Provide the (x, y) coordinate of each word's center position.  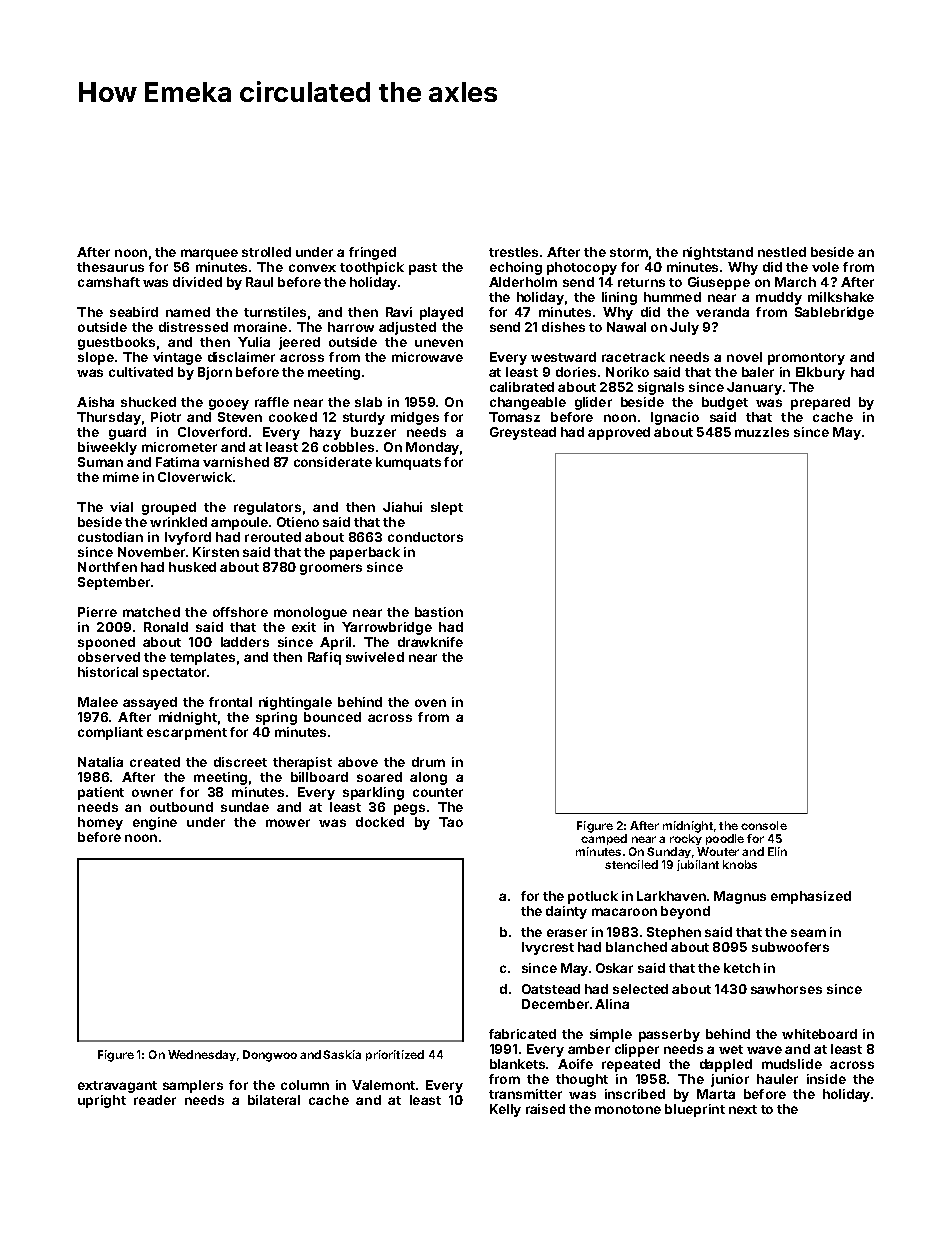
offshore (240, 612)
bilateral (274, 1100)
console (764, 825)
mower (288, 823)
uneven (439, 343)
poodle (725, 839)
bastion (439, 612)
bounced (332, 717)
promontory (806, 359)
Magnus (740, 897)
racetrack (633, 357)
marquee (209, 254)
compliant (110, 733)
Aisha (95, 402)
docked (380, 822)
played (441, 313)
